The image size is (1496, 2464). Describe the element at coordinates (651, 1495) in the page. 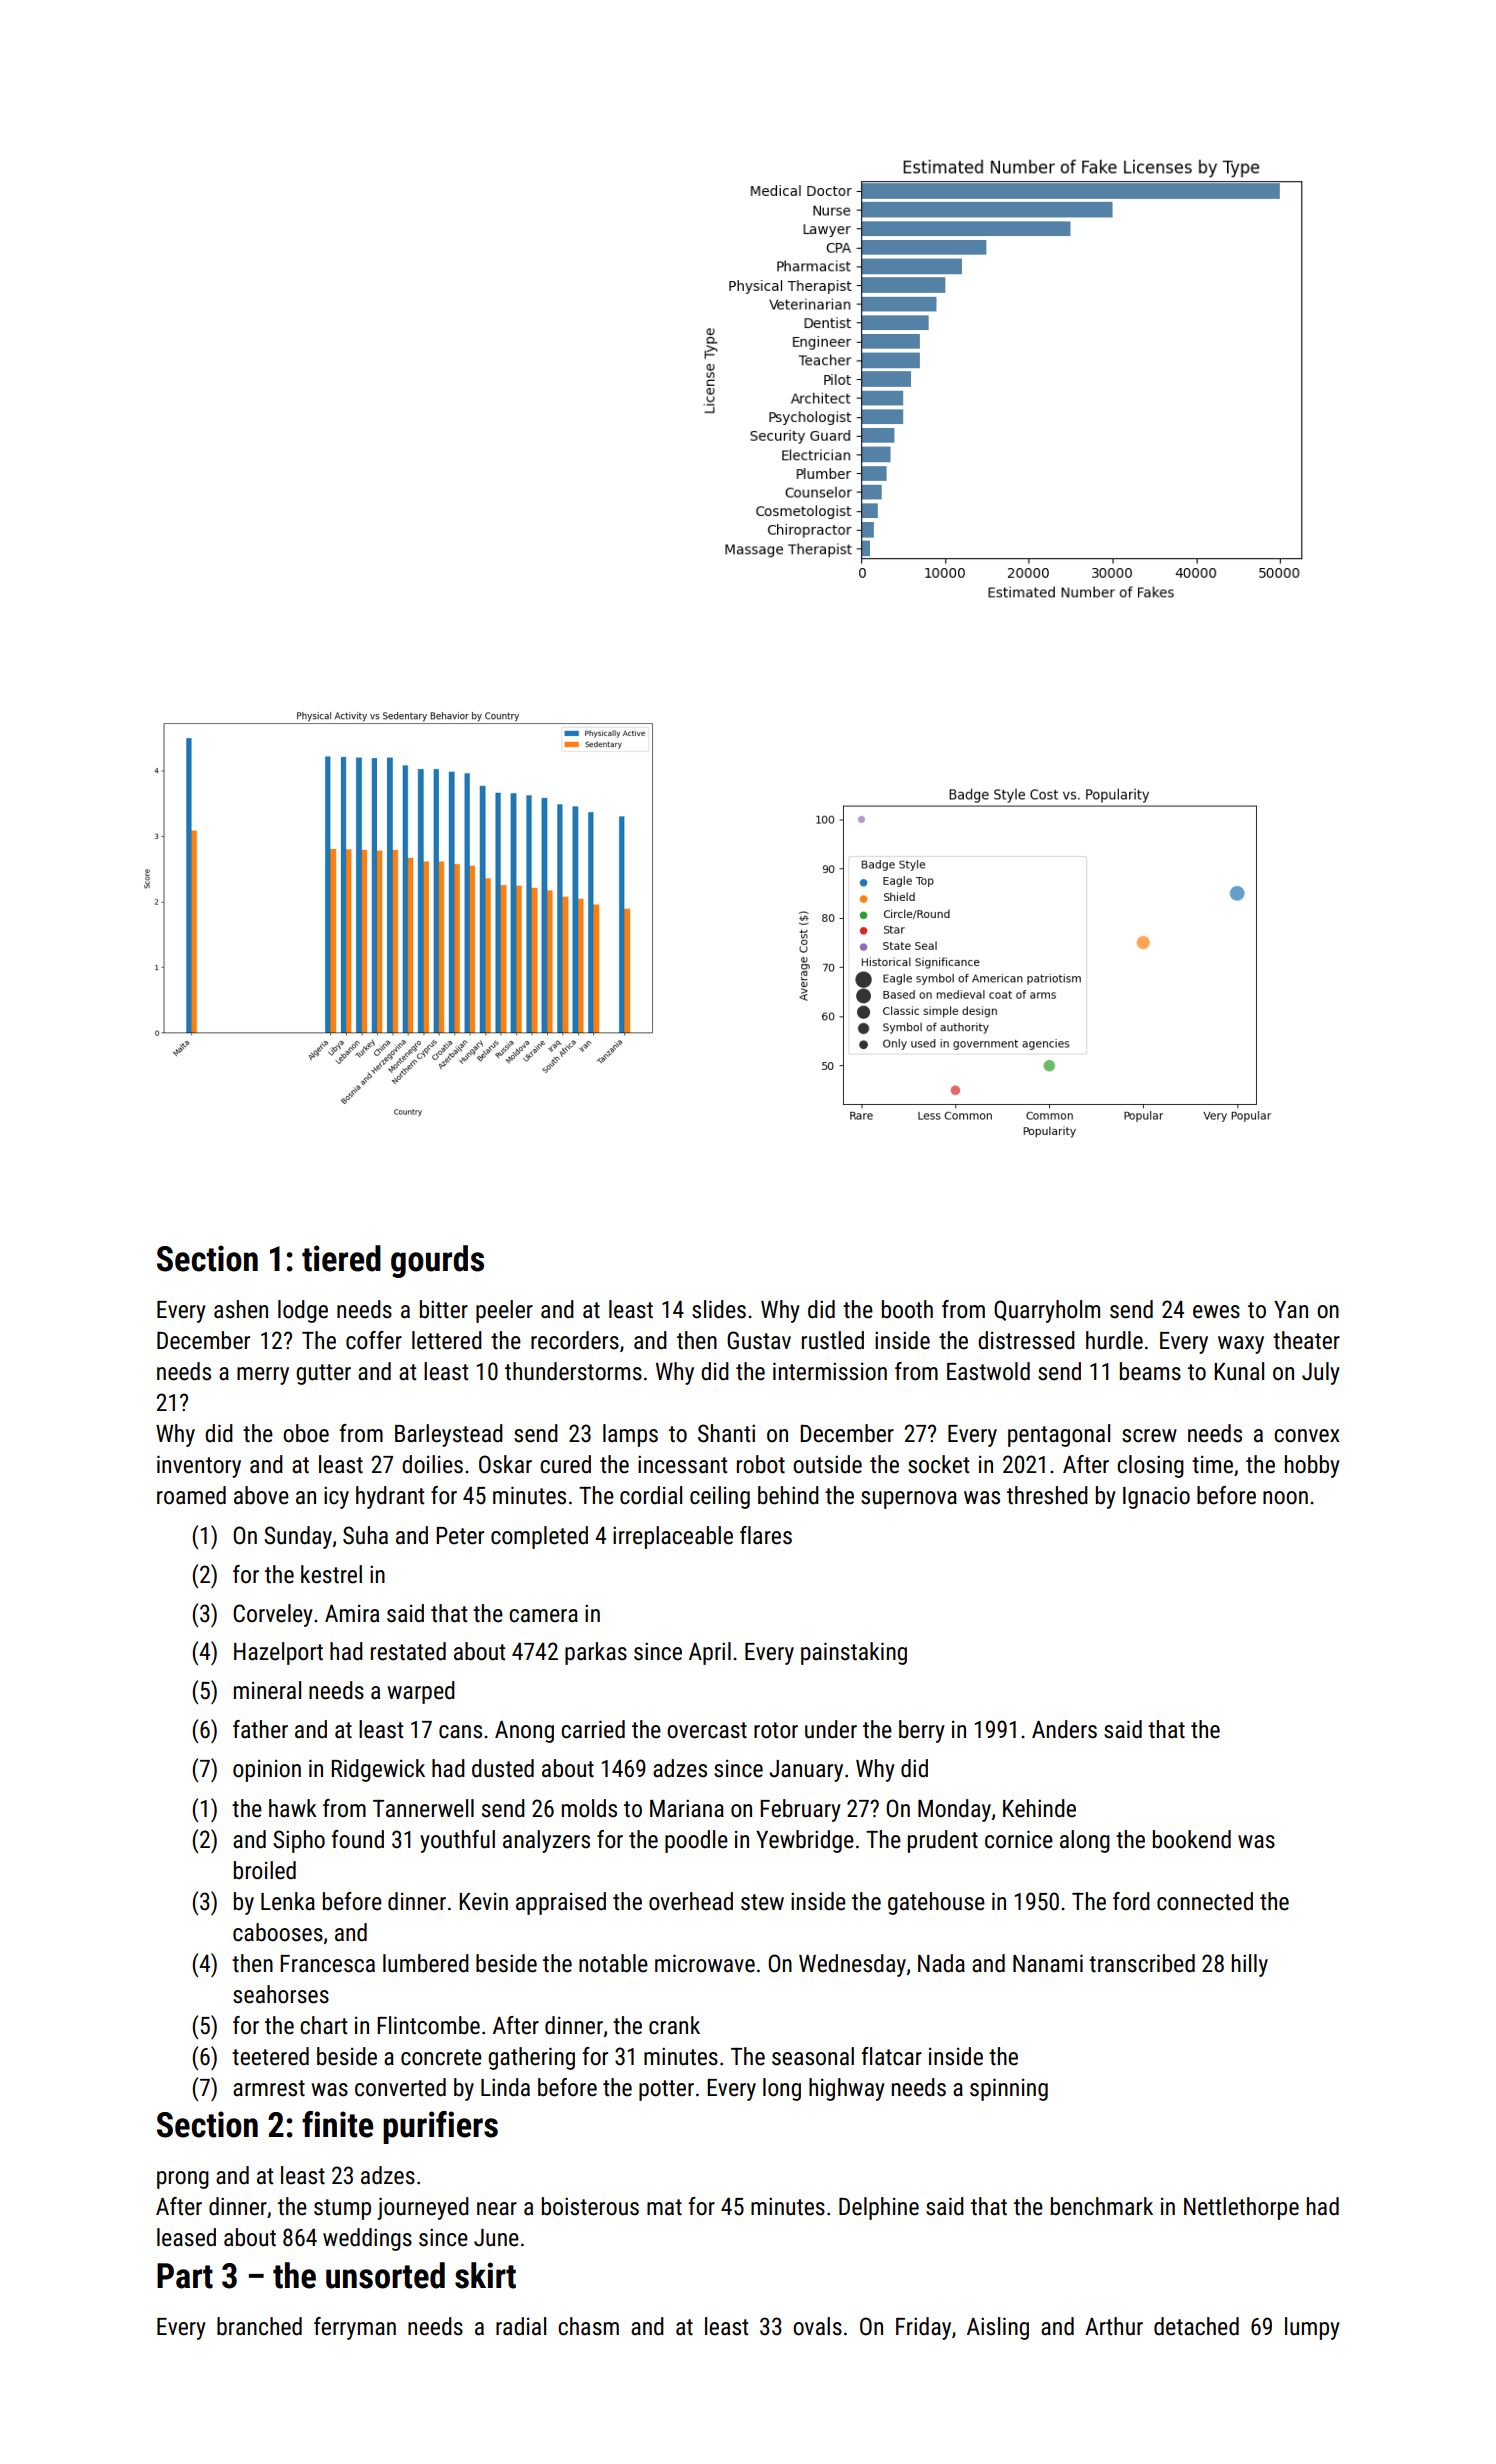

I see `cordial` at that location.
